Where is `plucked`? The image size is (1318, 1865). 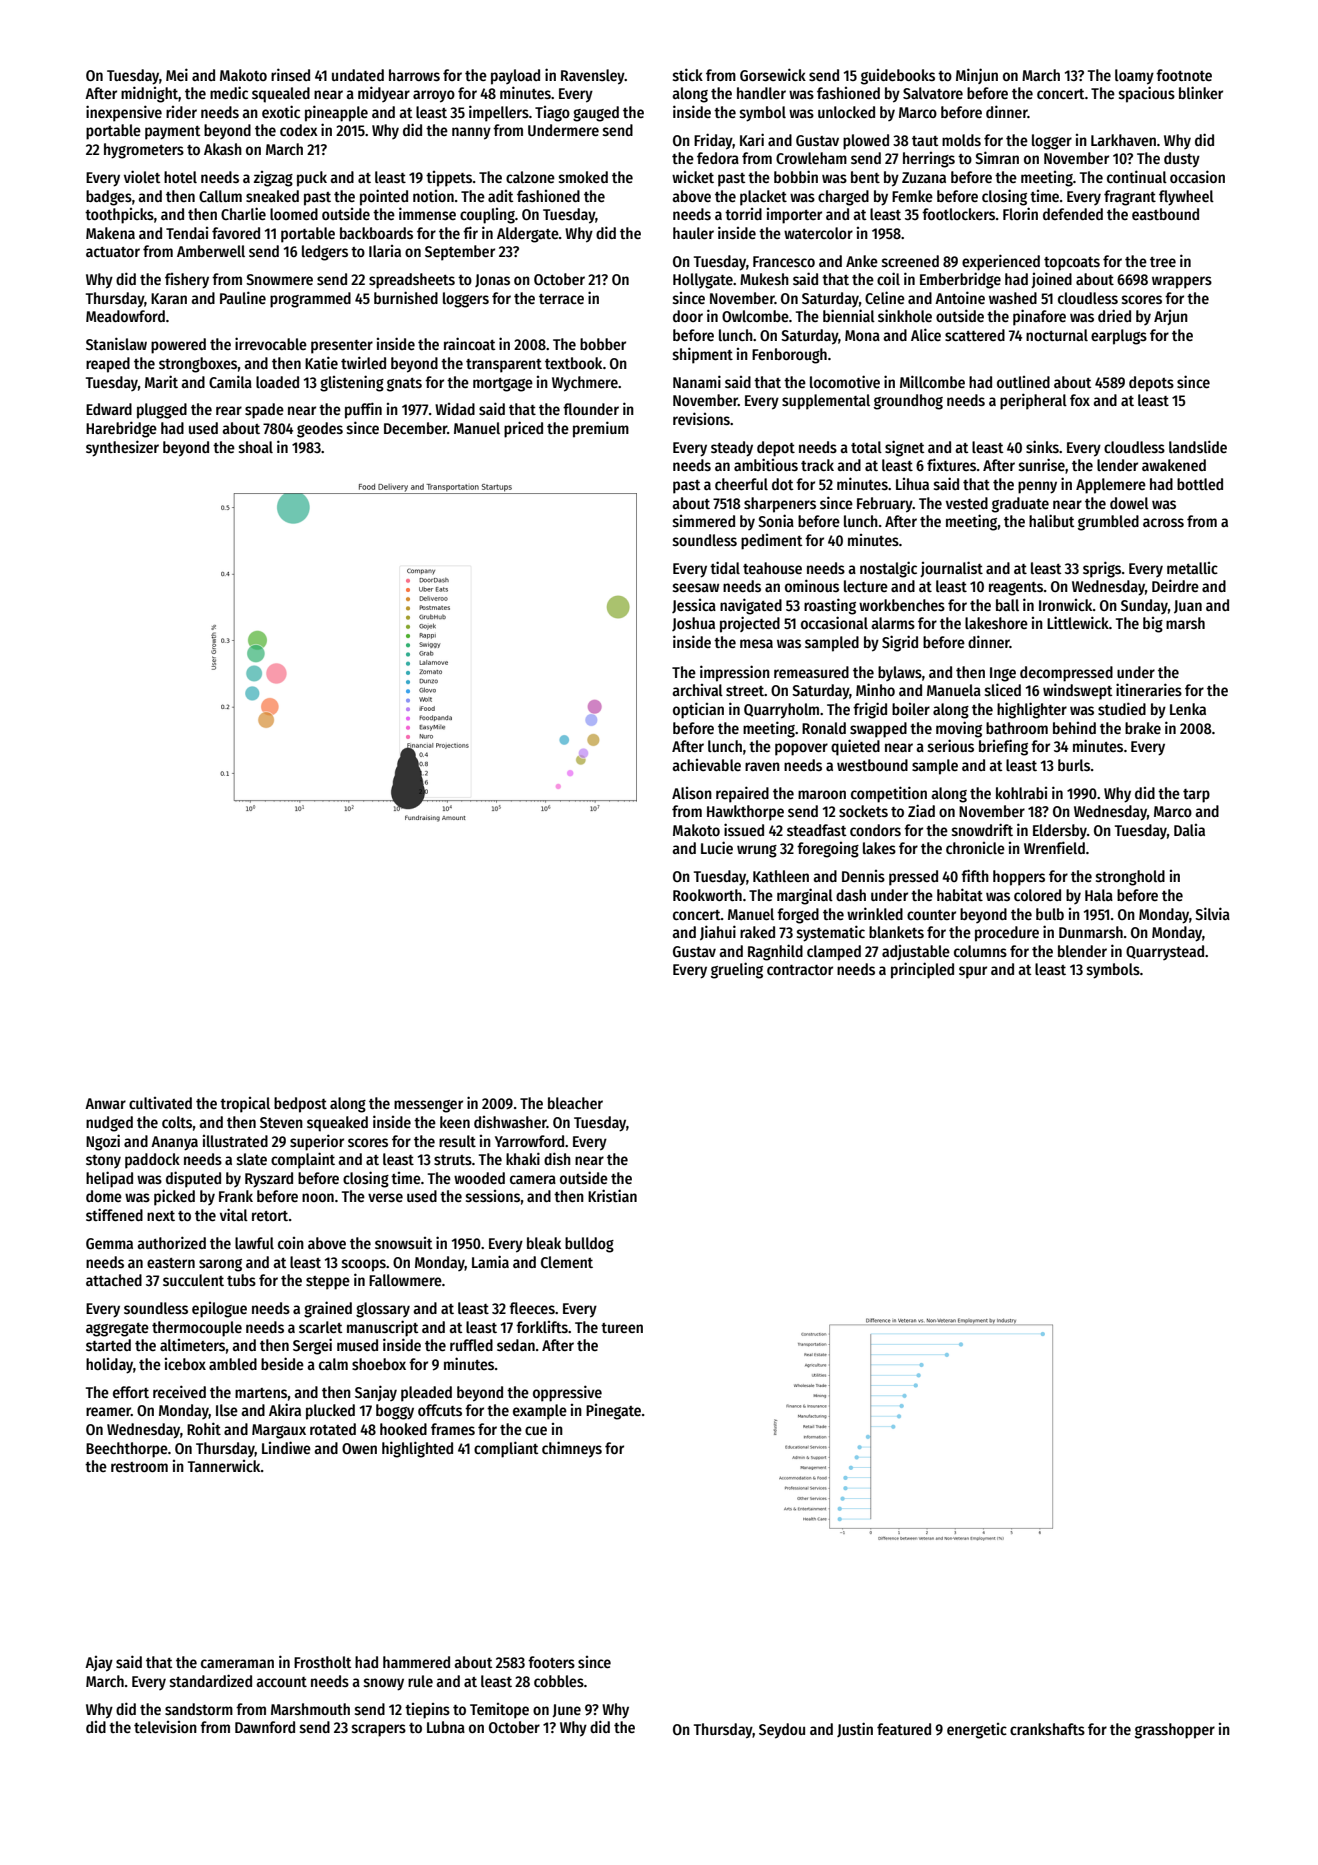
plucked is located at coordinates (330, 1412).
